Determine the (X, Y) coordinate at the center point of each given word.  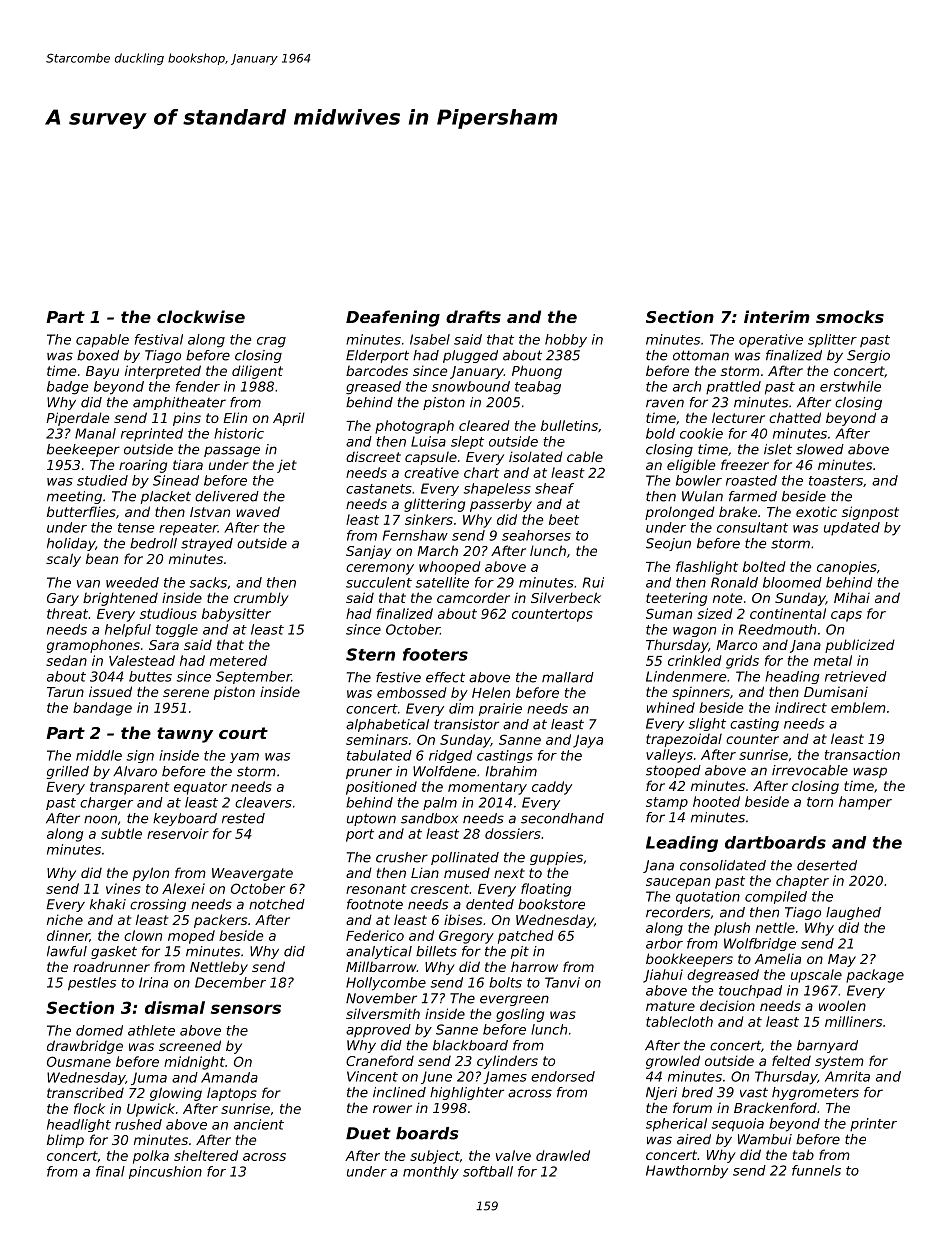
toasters (836, 481)
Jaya (588, 741)
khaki (108, 904)
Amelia (778, 958)
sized (714, 613)
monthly (431, 1172)
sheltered (206, 1155)
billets (436, 951)
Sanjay (369, 552)
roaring (143, 466)
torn (820, 802)
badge (67, 388)
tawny (185, 735)
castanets (379, 489)
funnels (816, 1170)
